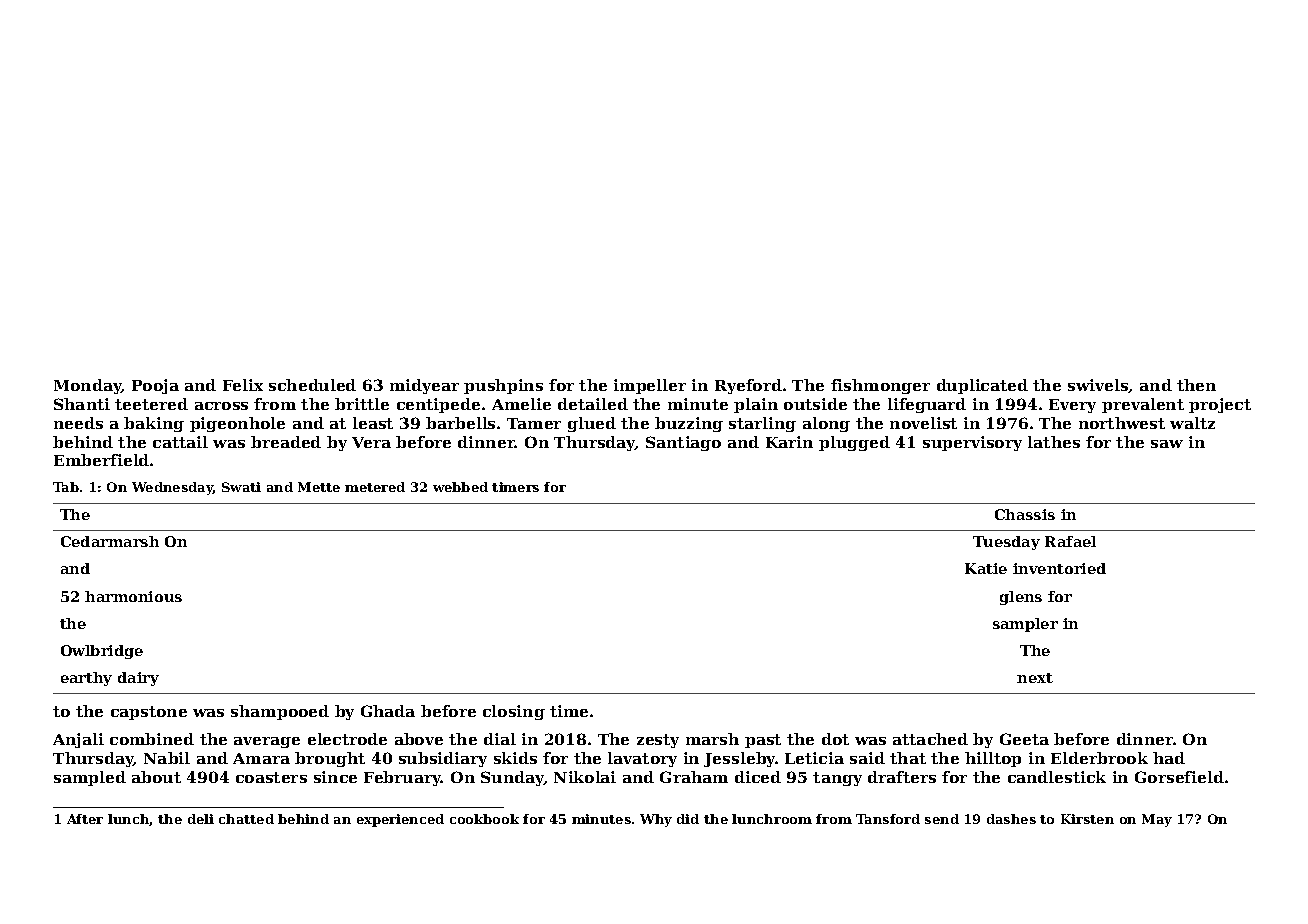 This page has width=1308, height=924. I want to click on past, so click(763, 741).
